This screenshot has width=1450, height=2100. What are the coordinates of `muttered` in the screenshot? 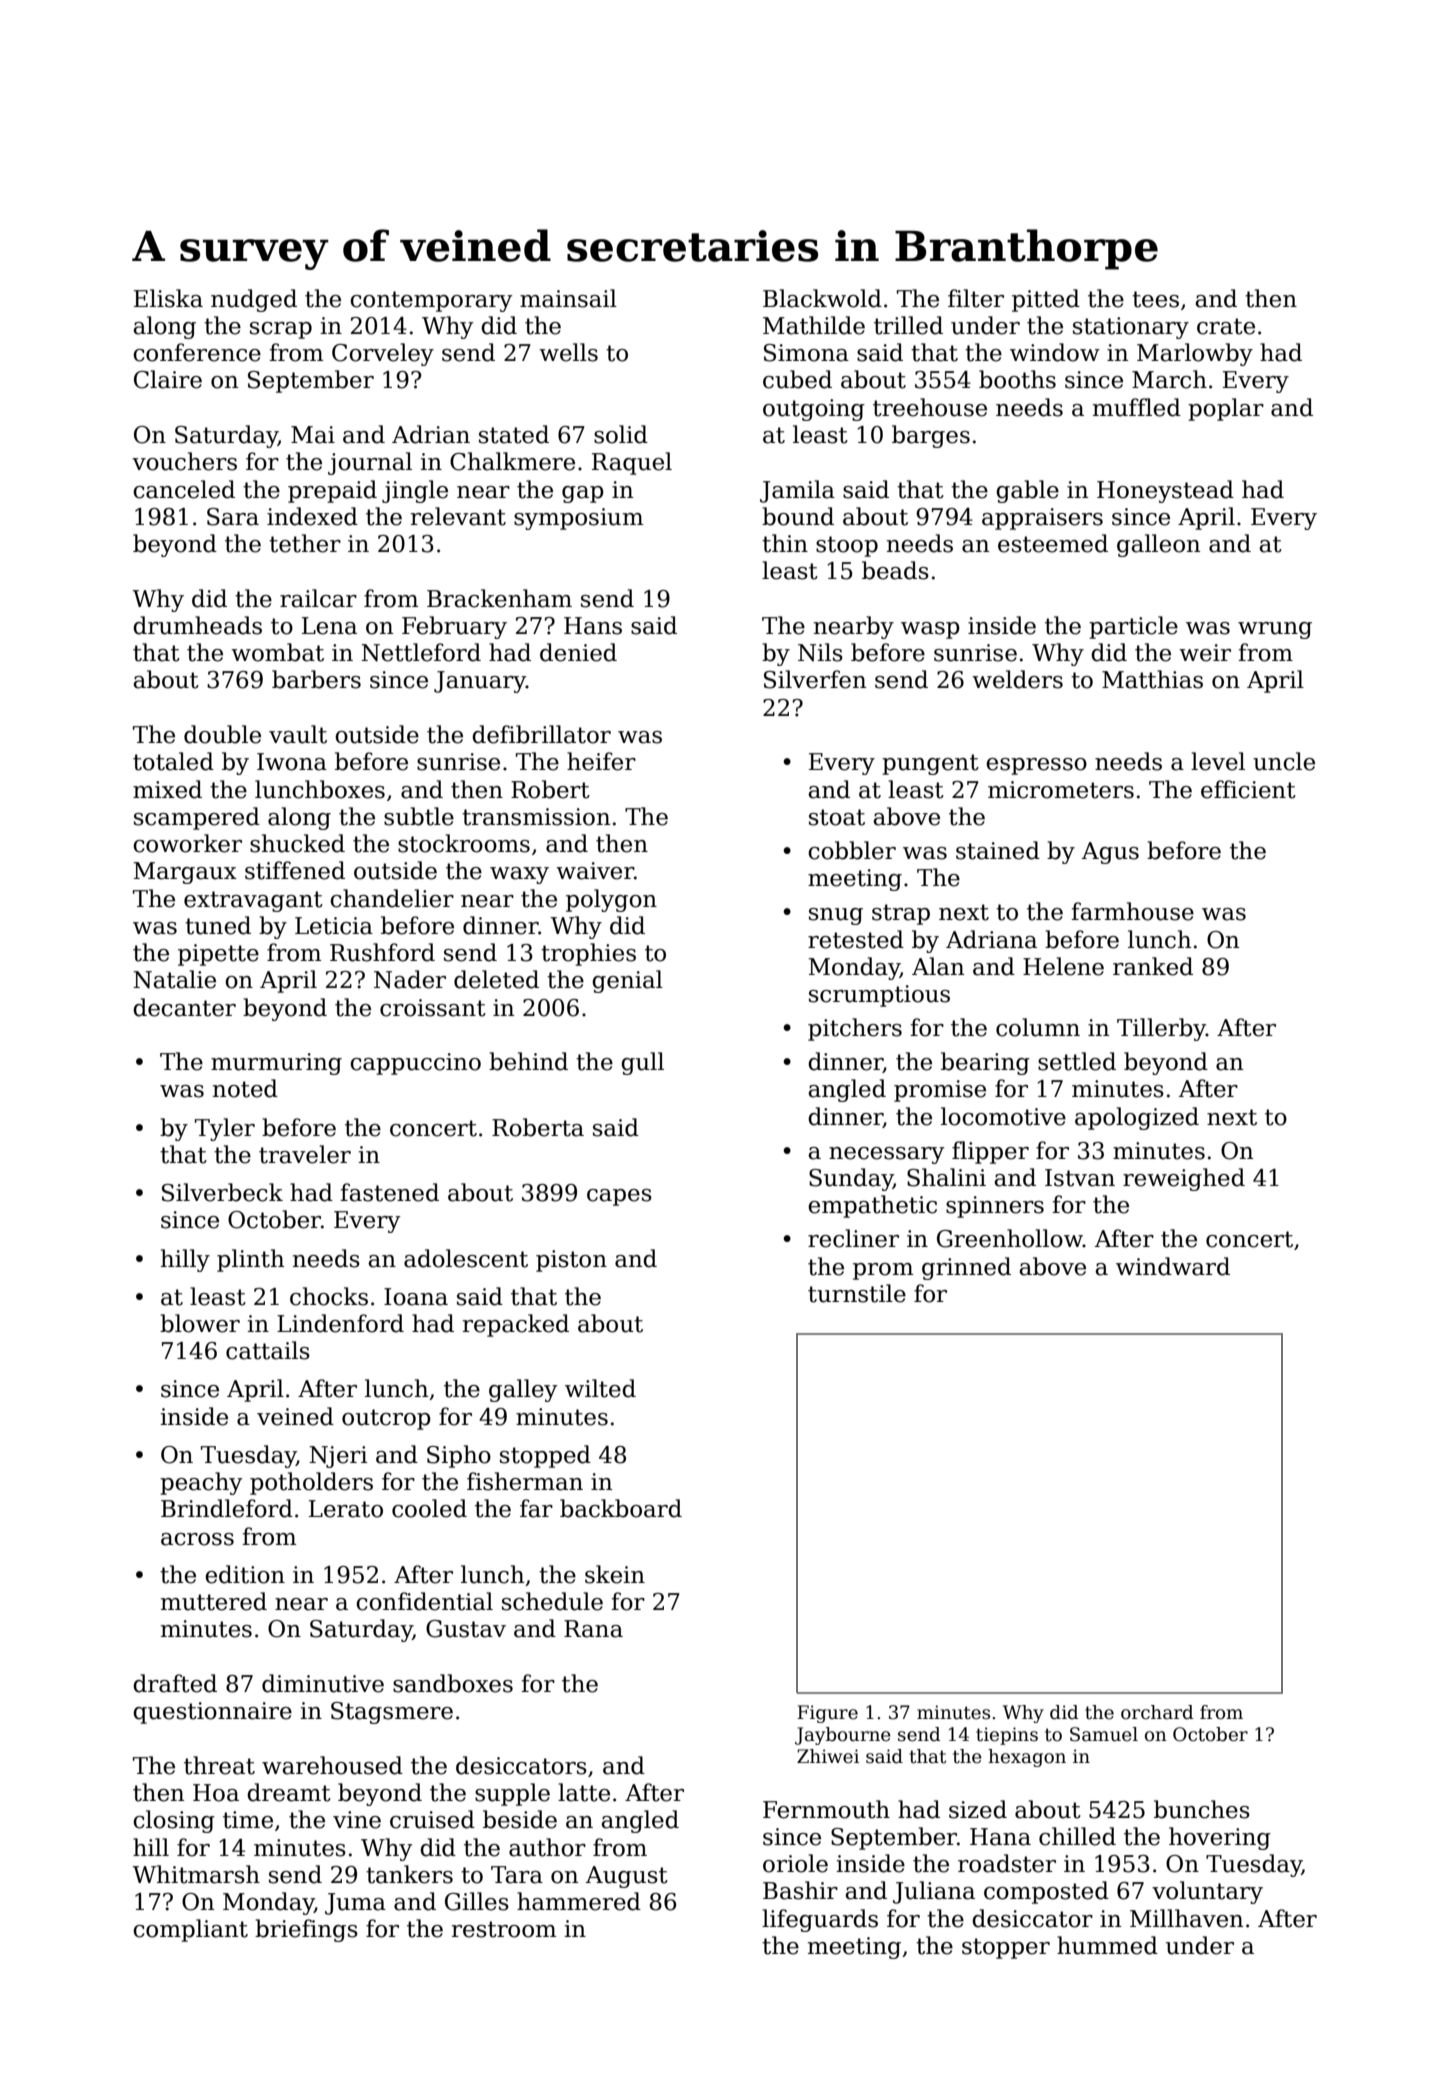 It's located at (214, 1601).
